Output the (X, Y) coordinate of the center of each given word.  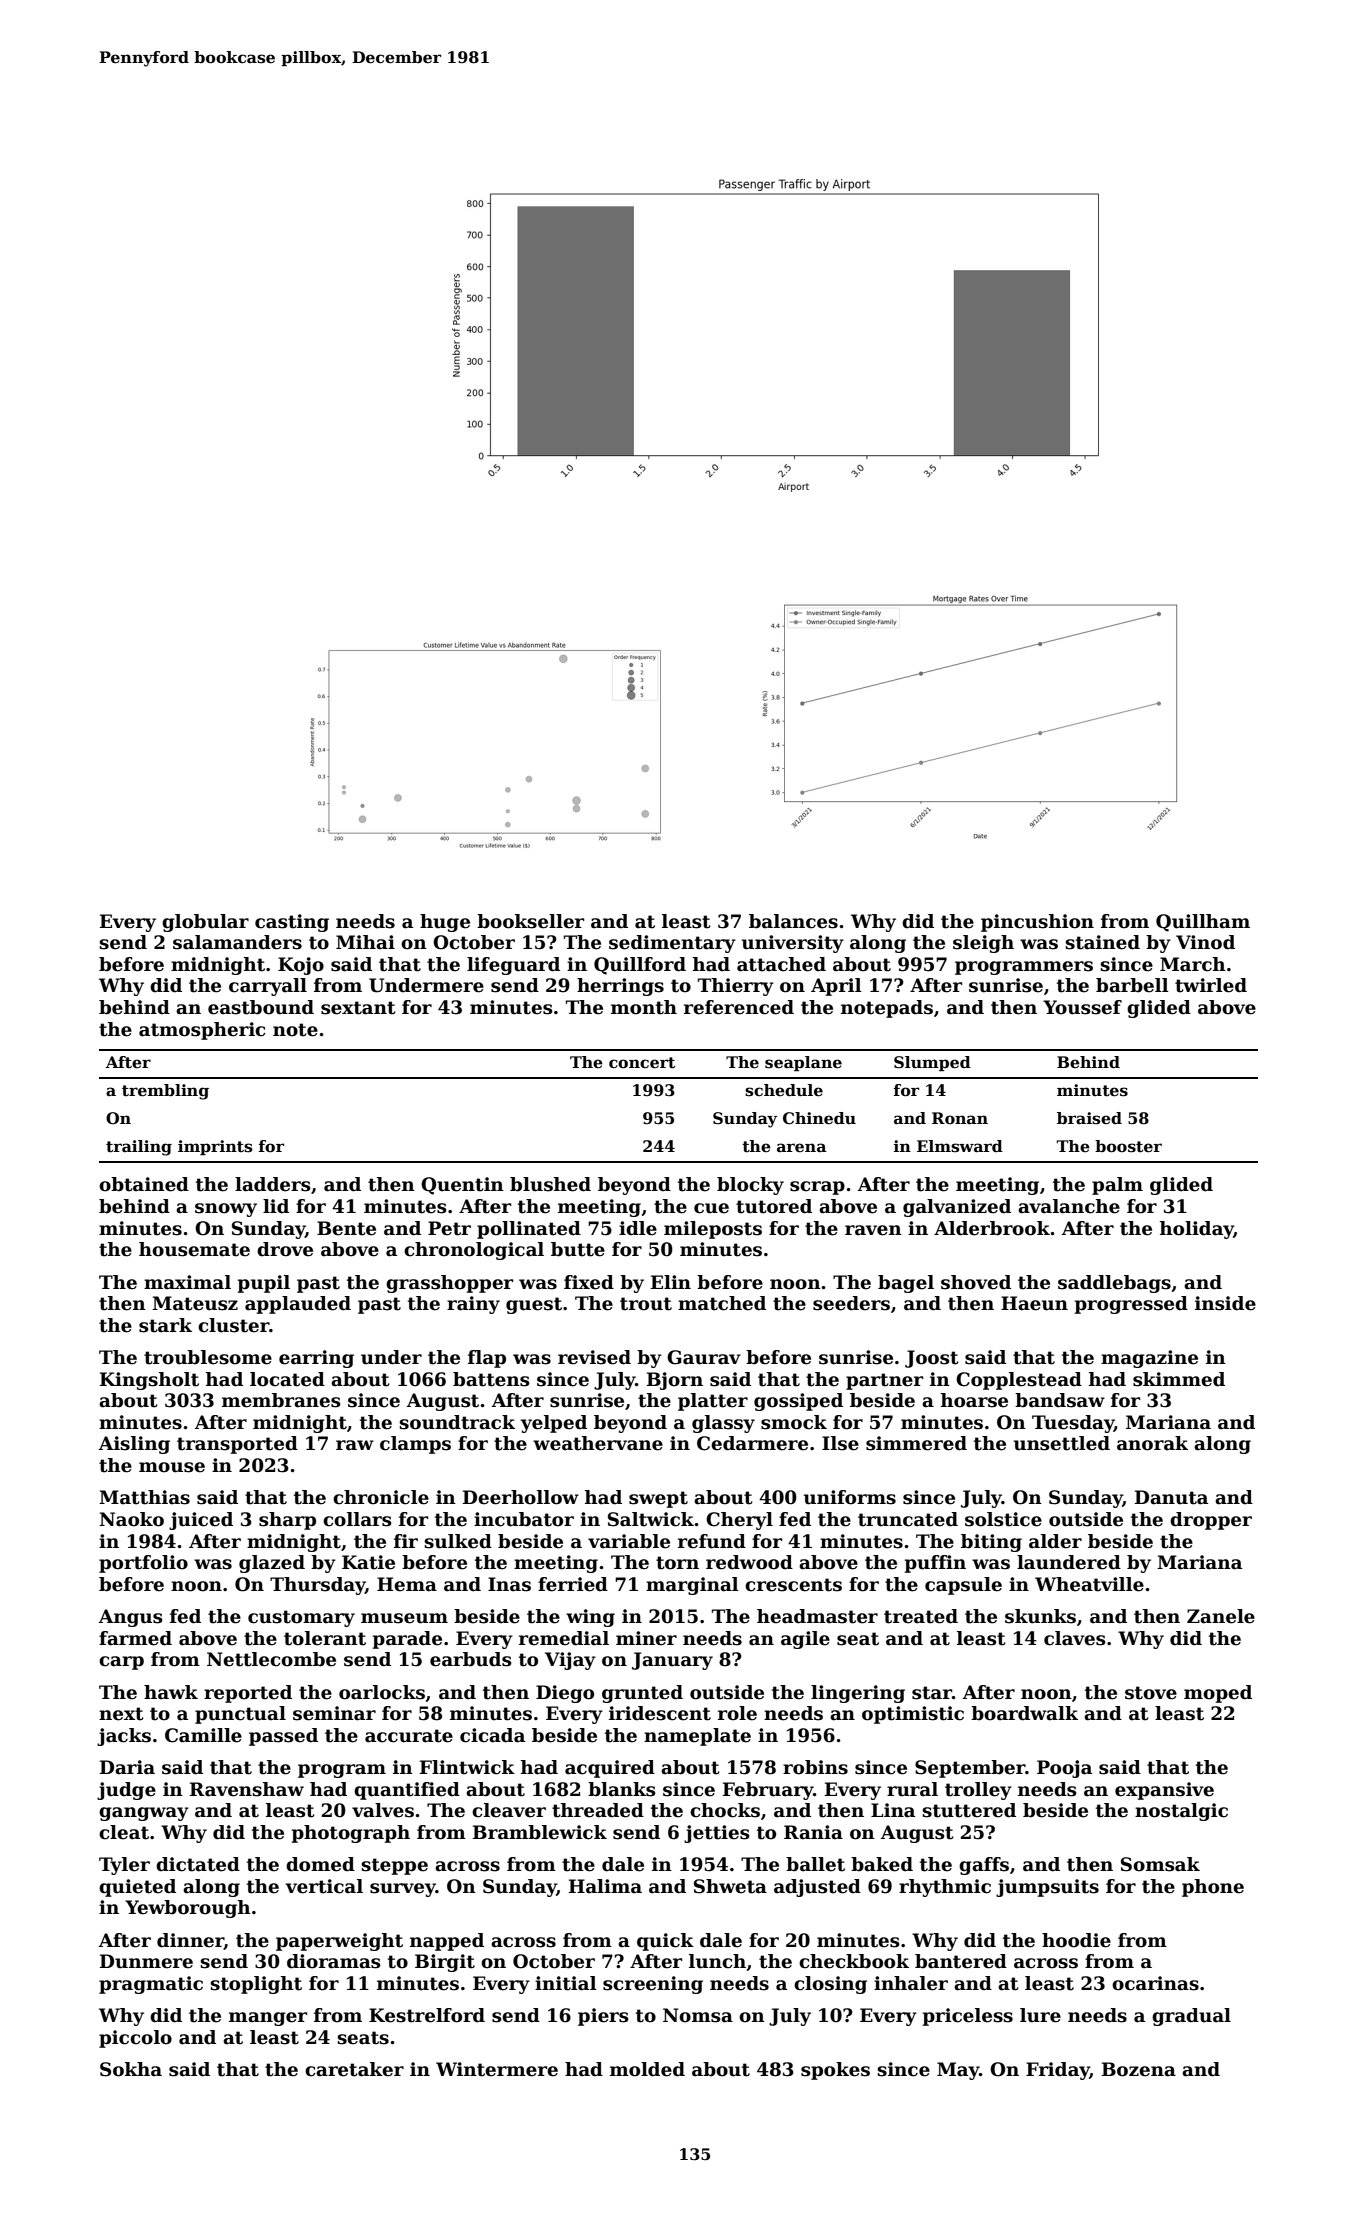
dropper (1211, 1521)
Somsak (1160, 1864)
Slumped (932, 1063)
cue (711, 1208)
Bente (346, 1228)
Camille (203, 1735)
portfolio (143, 1564)
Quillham (1203, 923)
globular (205, 923)
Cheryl (739, 1521)
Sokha (131, 2069)
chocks (725, 1810)
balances (793, 921)
